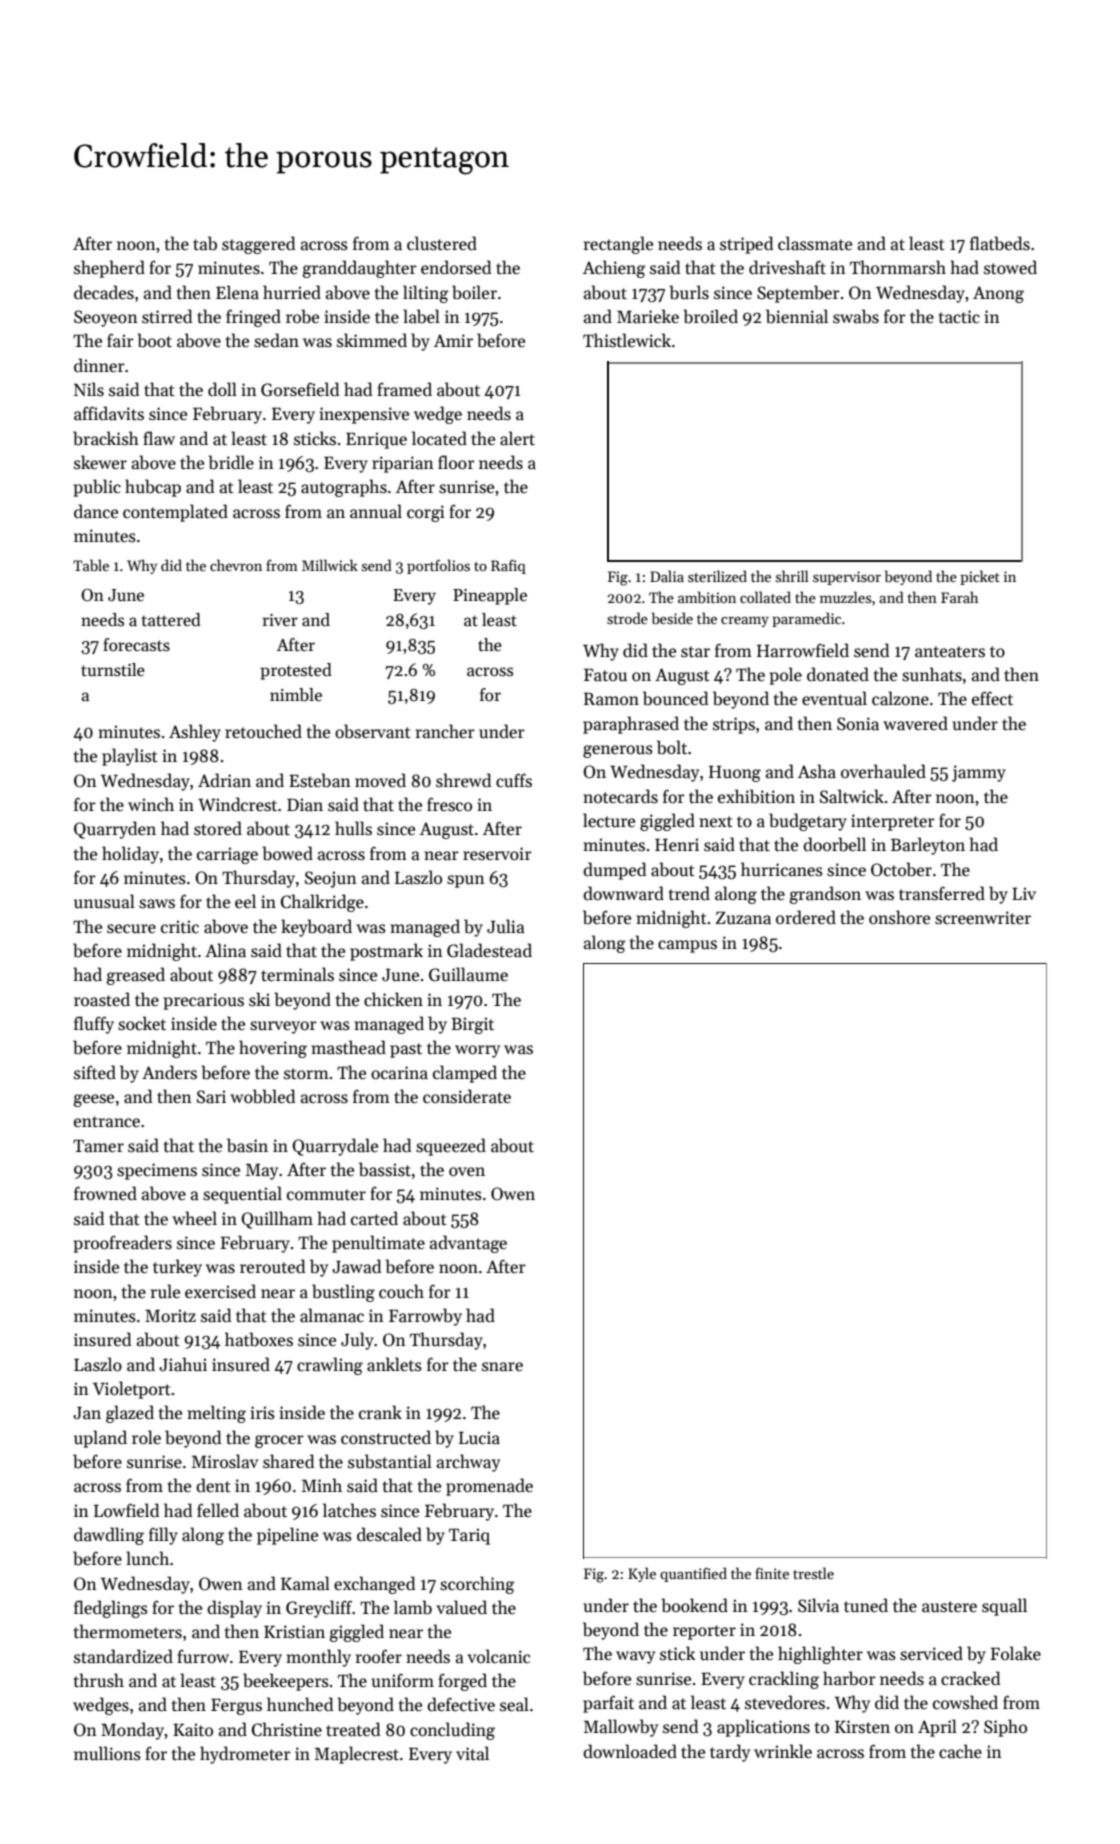  I want to click on rancher, so click(445, 731).
